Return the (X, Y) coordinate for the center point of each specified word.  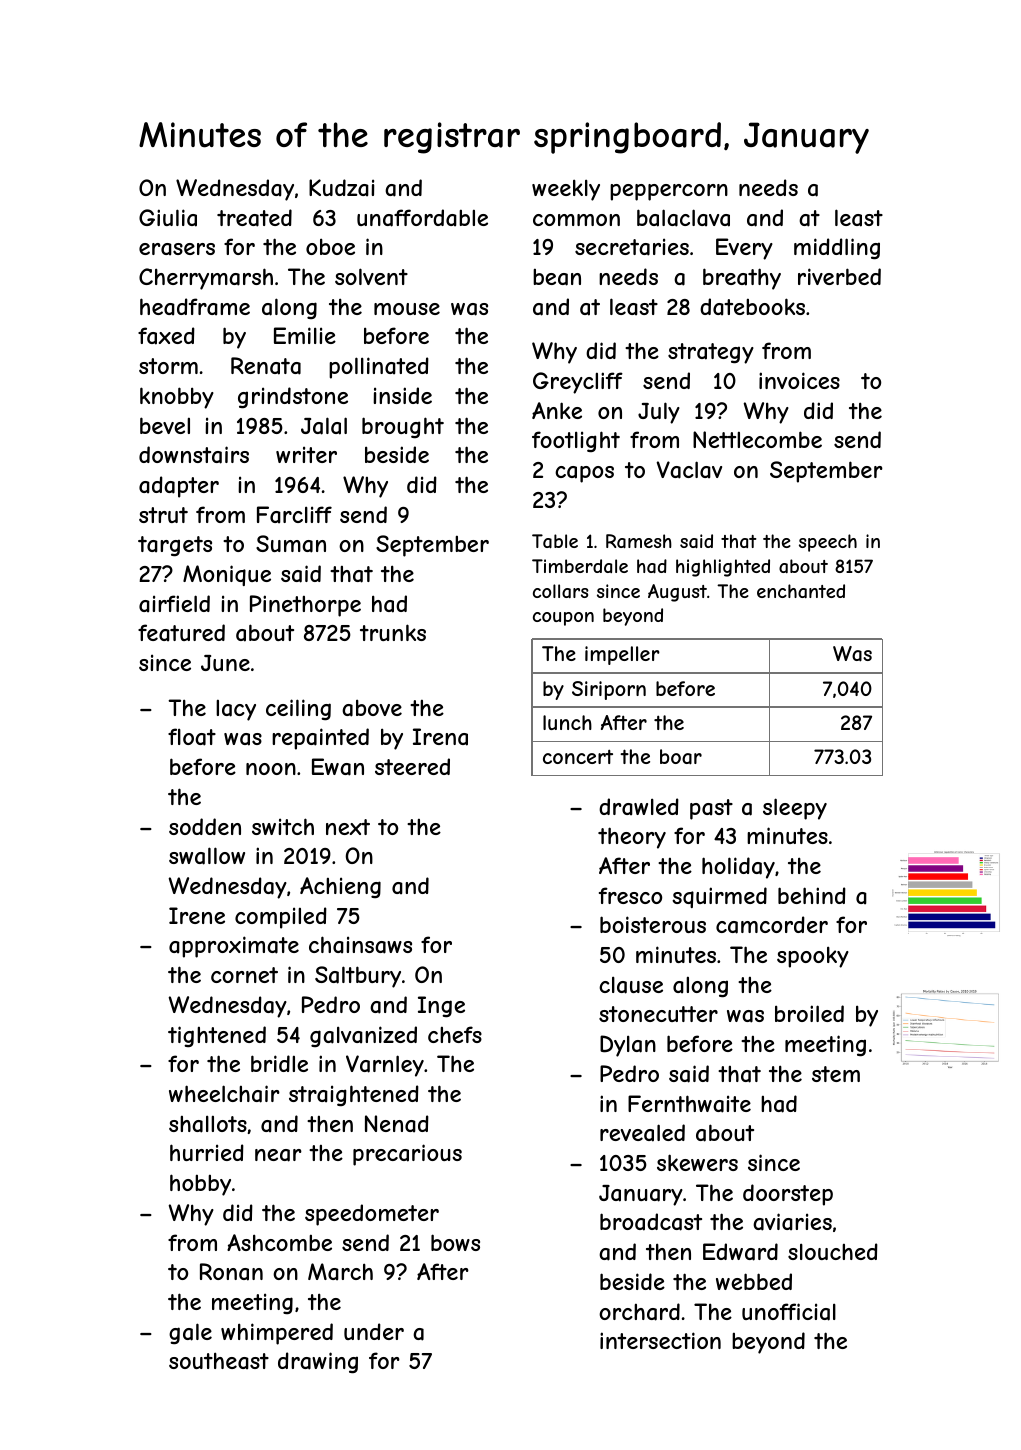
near (278, 1155)
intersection (660, 1340)
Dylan (628, 1046)
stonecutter (658, 1014)
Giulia (168, 218)
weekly (566, 190)
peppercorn (669, 192)
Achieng (340, 887)
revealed (642, 1133)
